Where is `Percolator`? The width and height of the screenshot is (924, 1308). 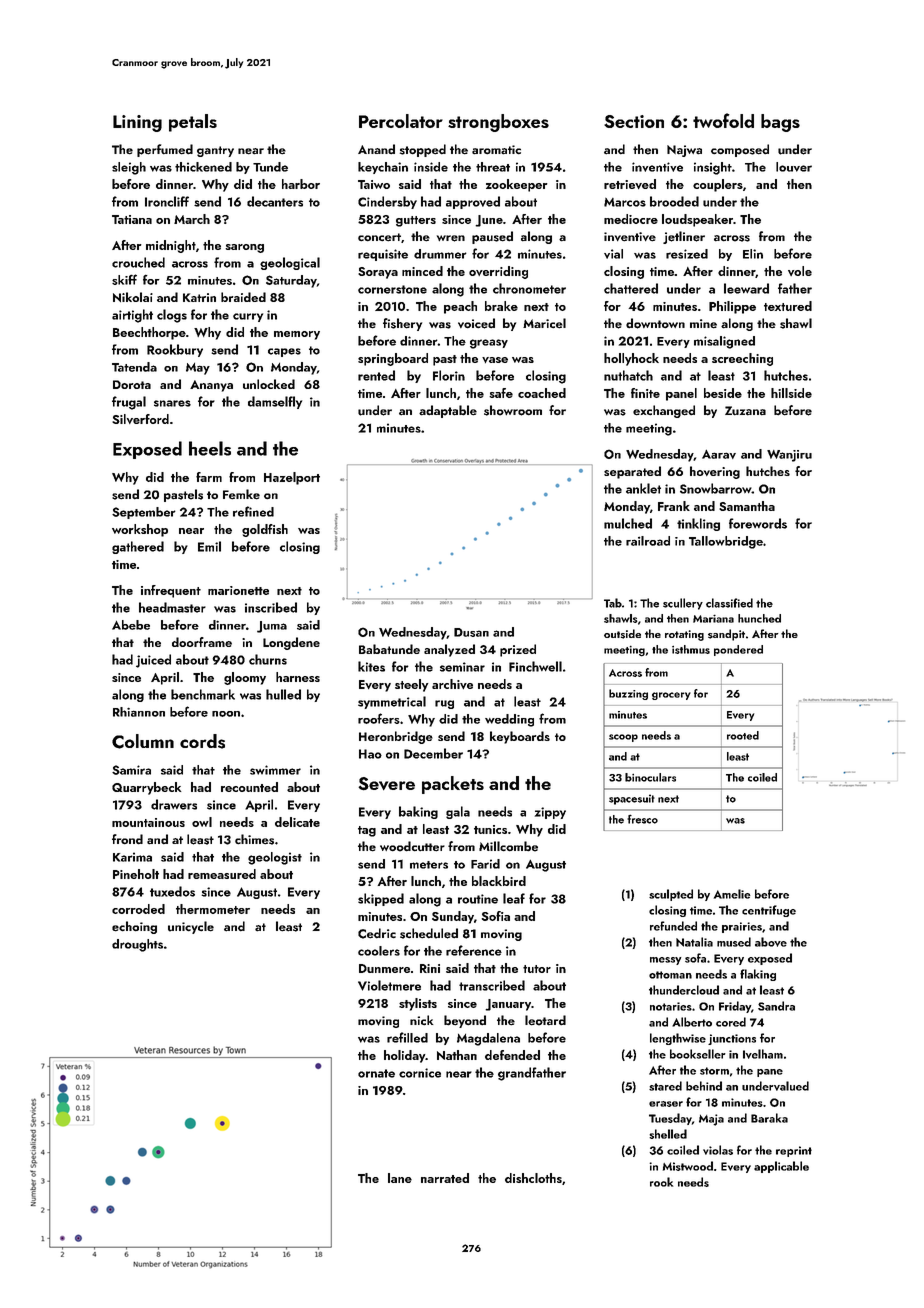
Percolator is located at coordinates (401, 121).
